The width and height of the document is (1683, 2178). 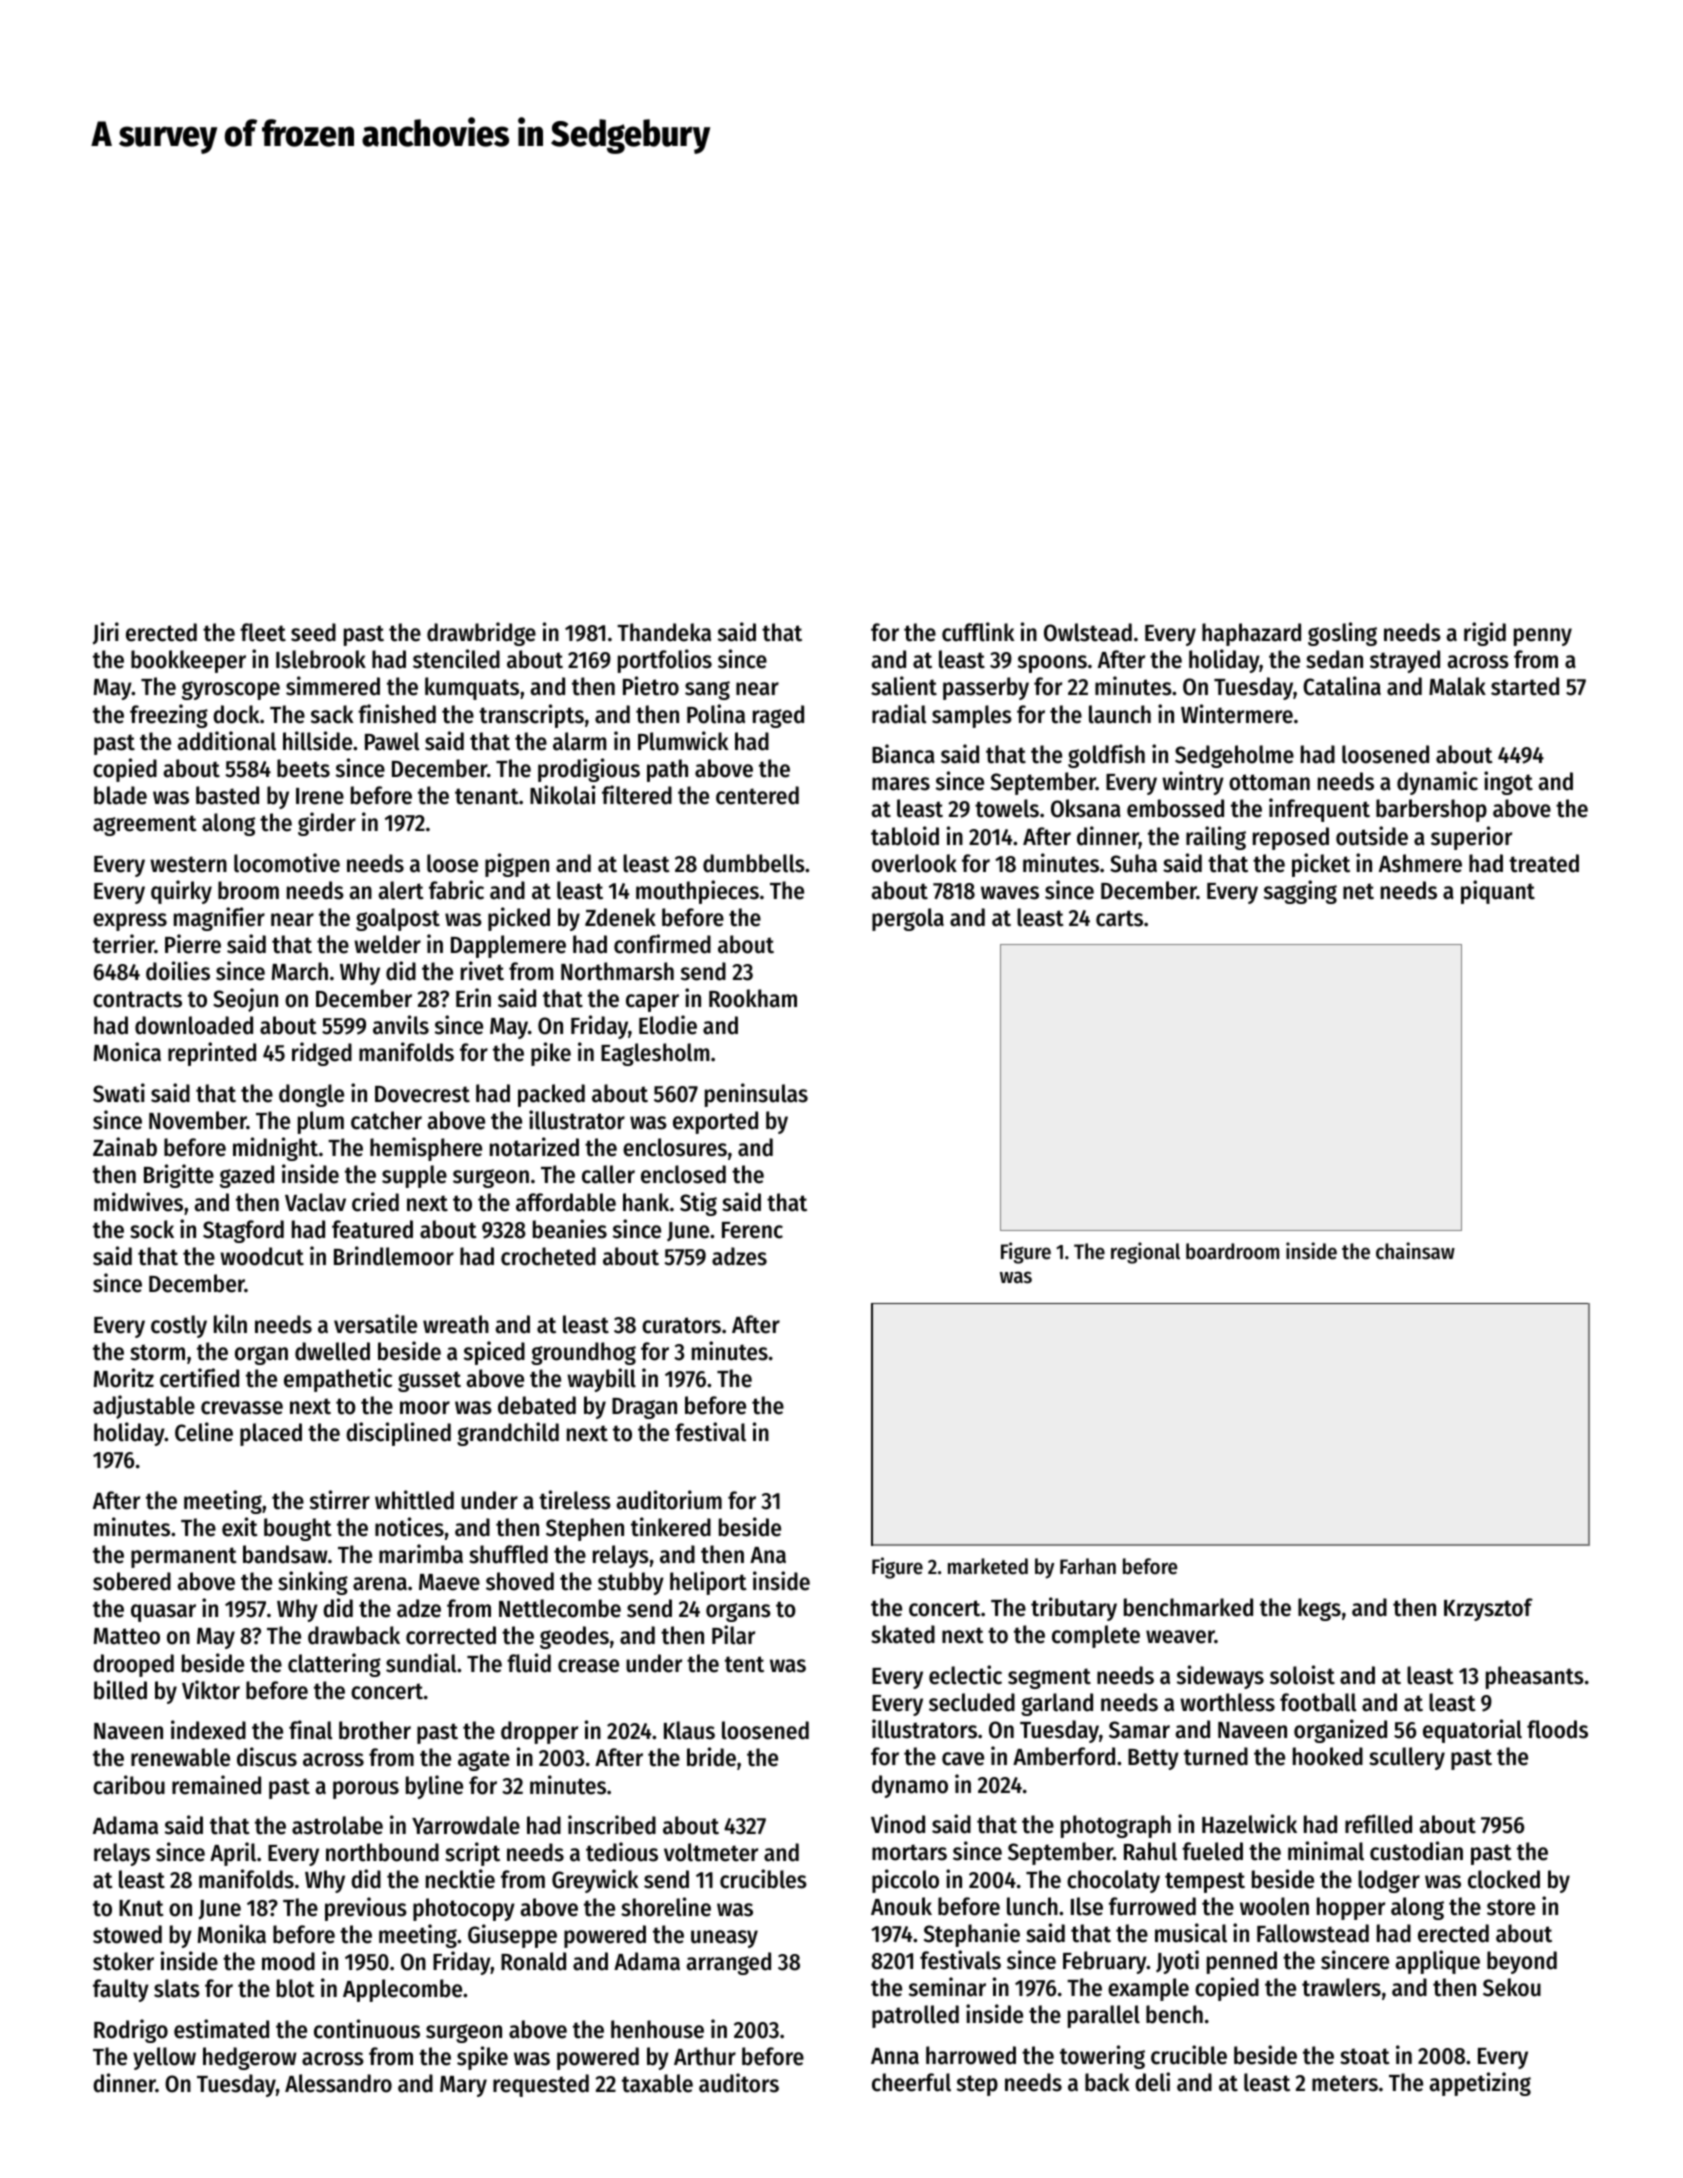 I want to click on Oksana, so click(x=1086, y=808).
